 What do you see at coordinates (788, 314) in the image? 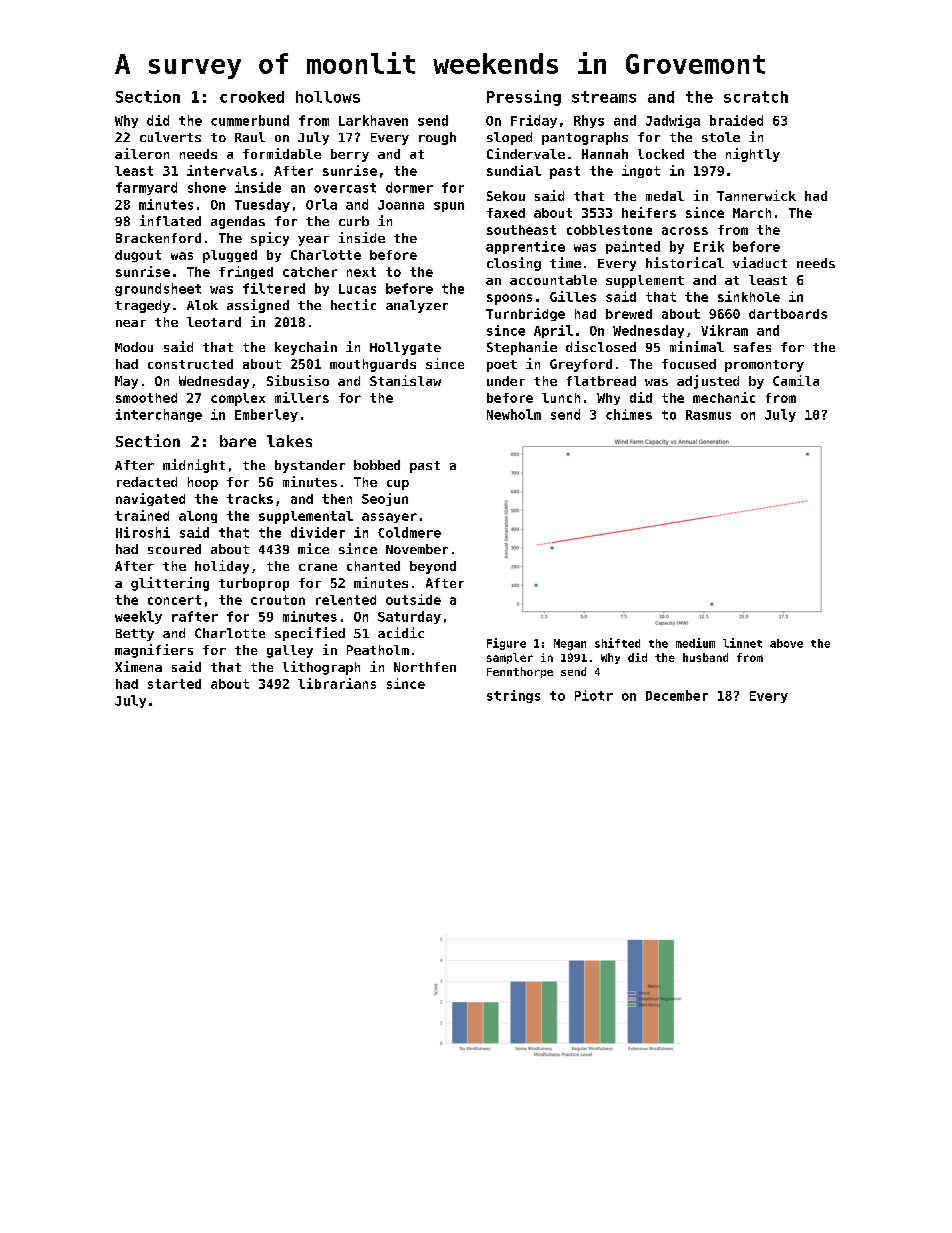
I see `dartboards` at bounding box center [788, 314].
